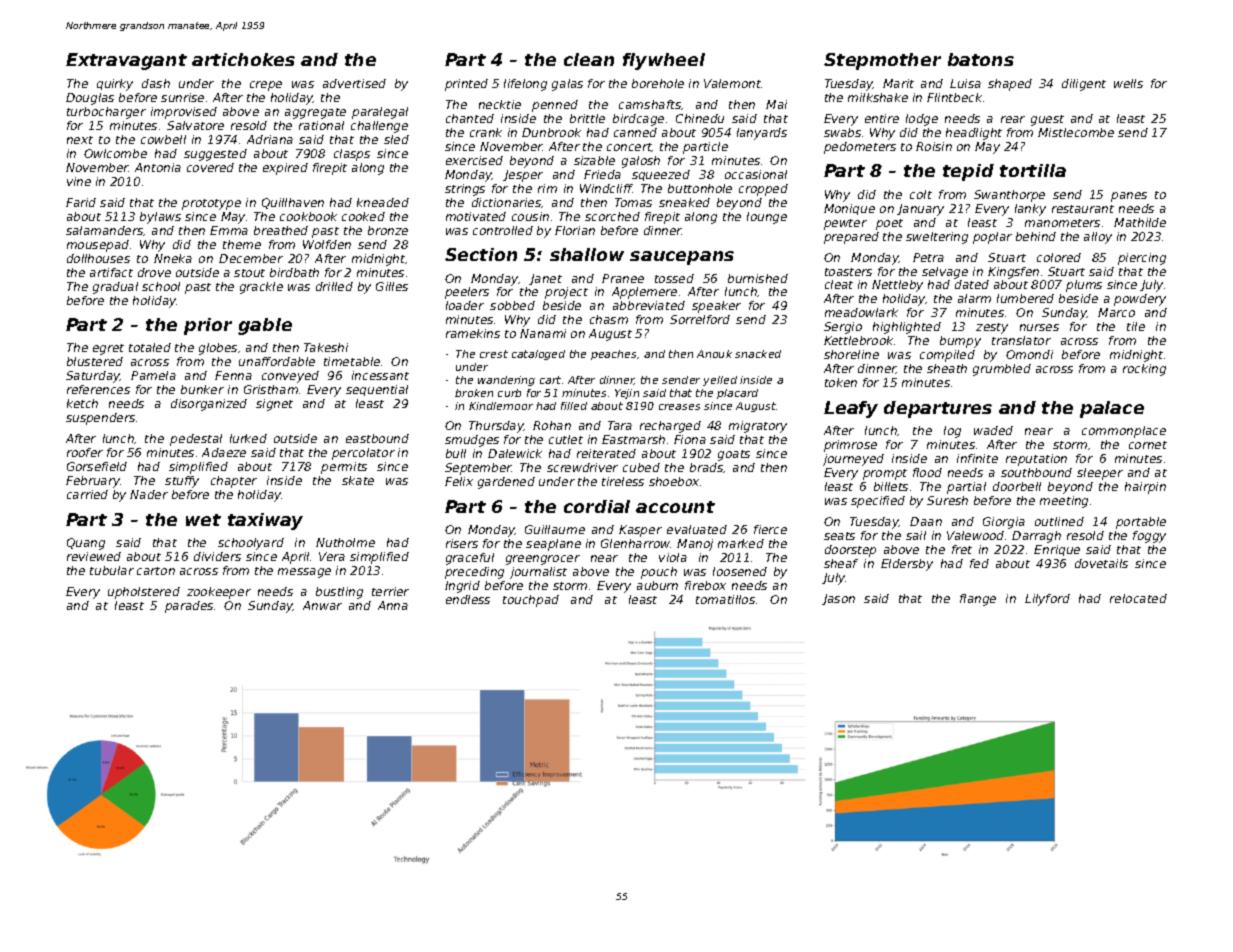 This screenshot has height=952, width=1233. I want to click on dictionaries, so click(506, 202).
